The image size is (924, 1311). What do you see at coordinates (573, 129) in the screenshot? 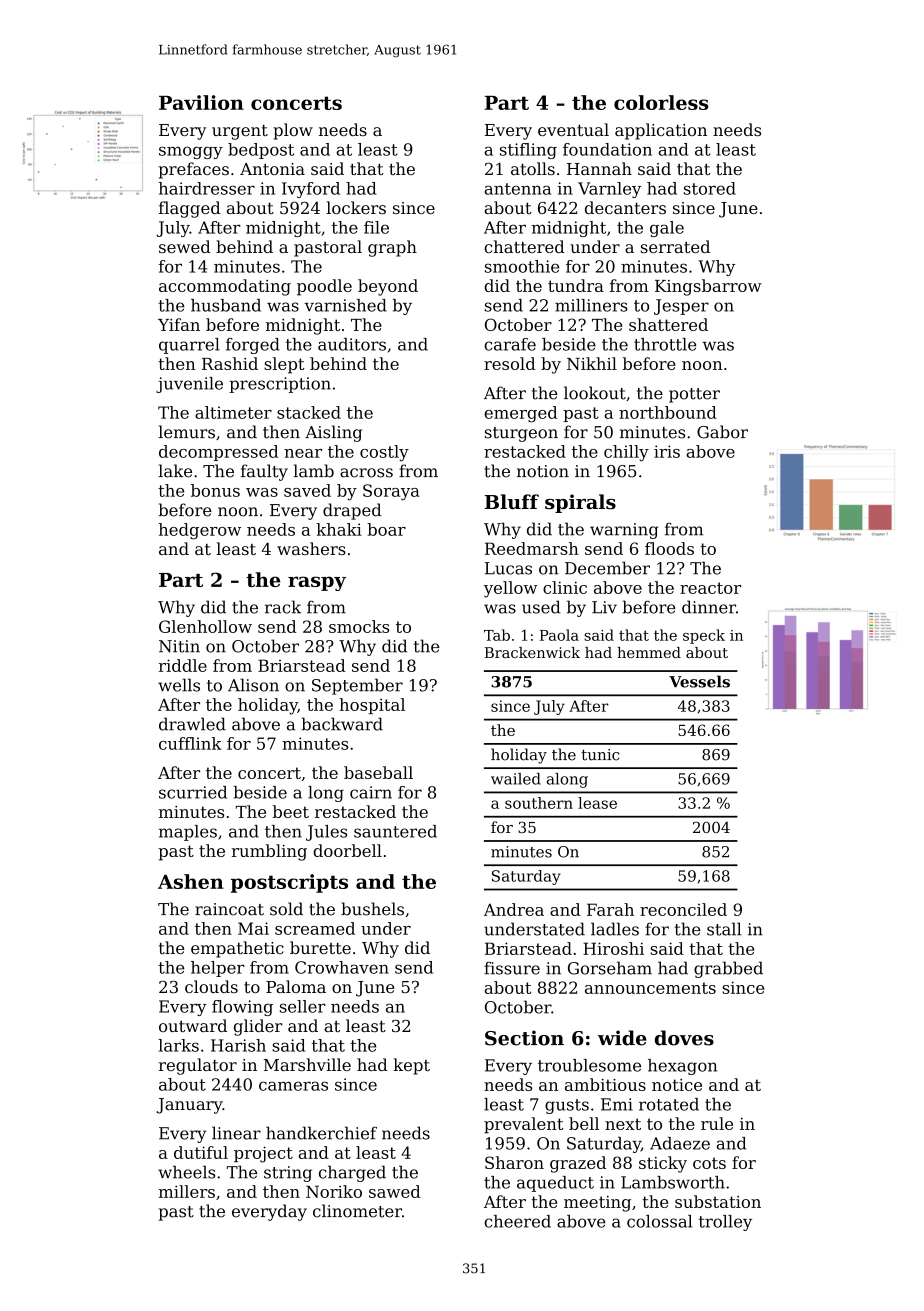
I see `eventual` at bounding box center [573, 129].
